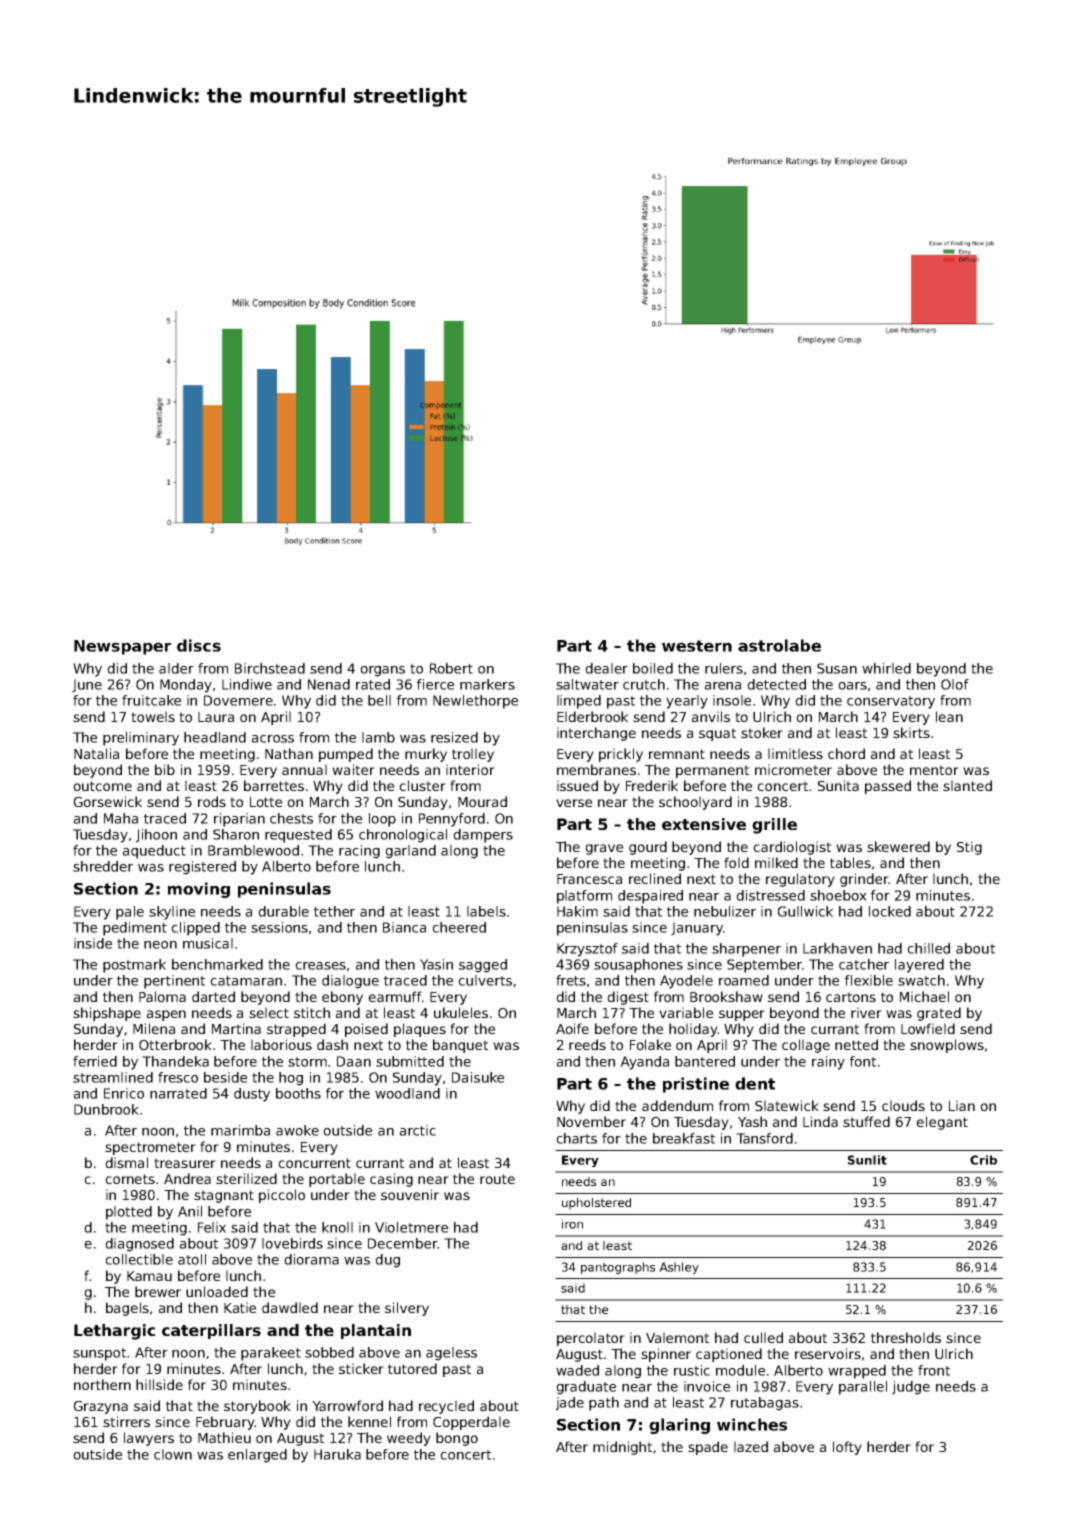  I want to click on discs, so click(199, 645).
